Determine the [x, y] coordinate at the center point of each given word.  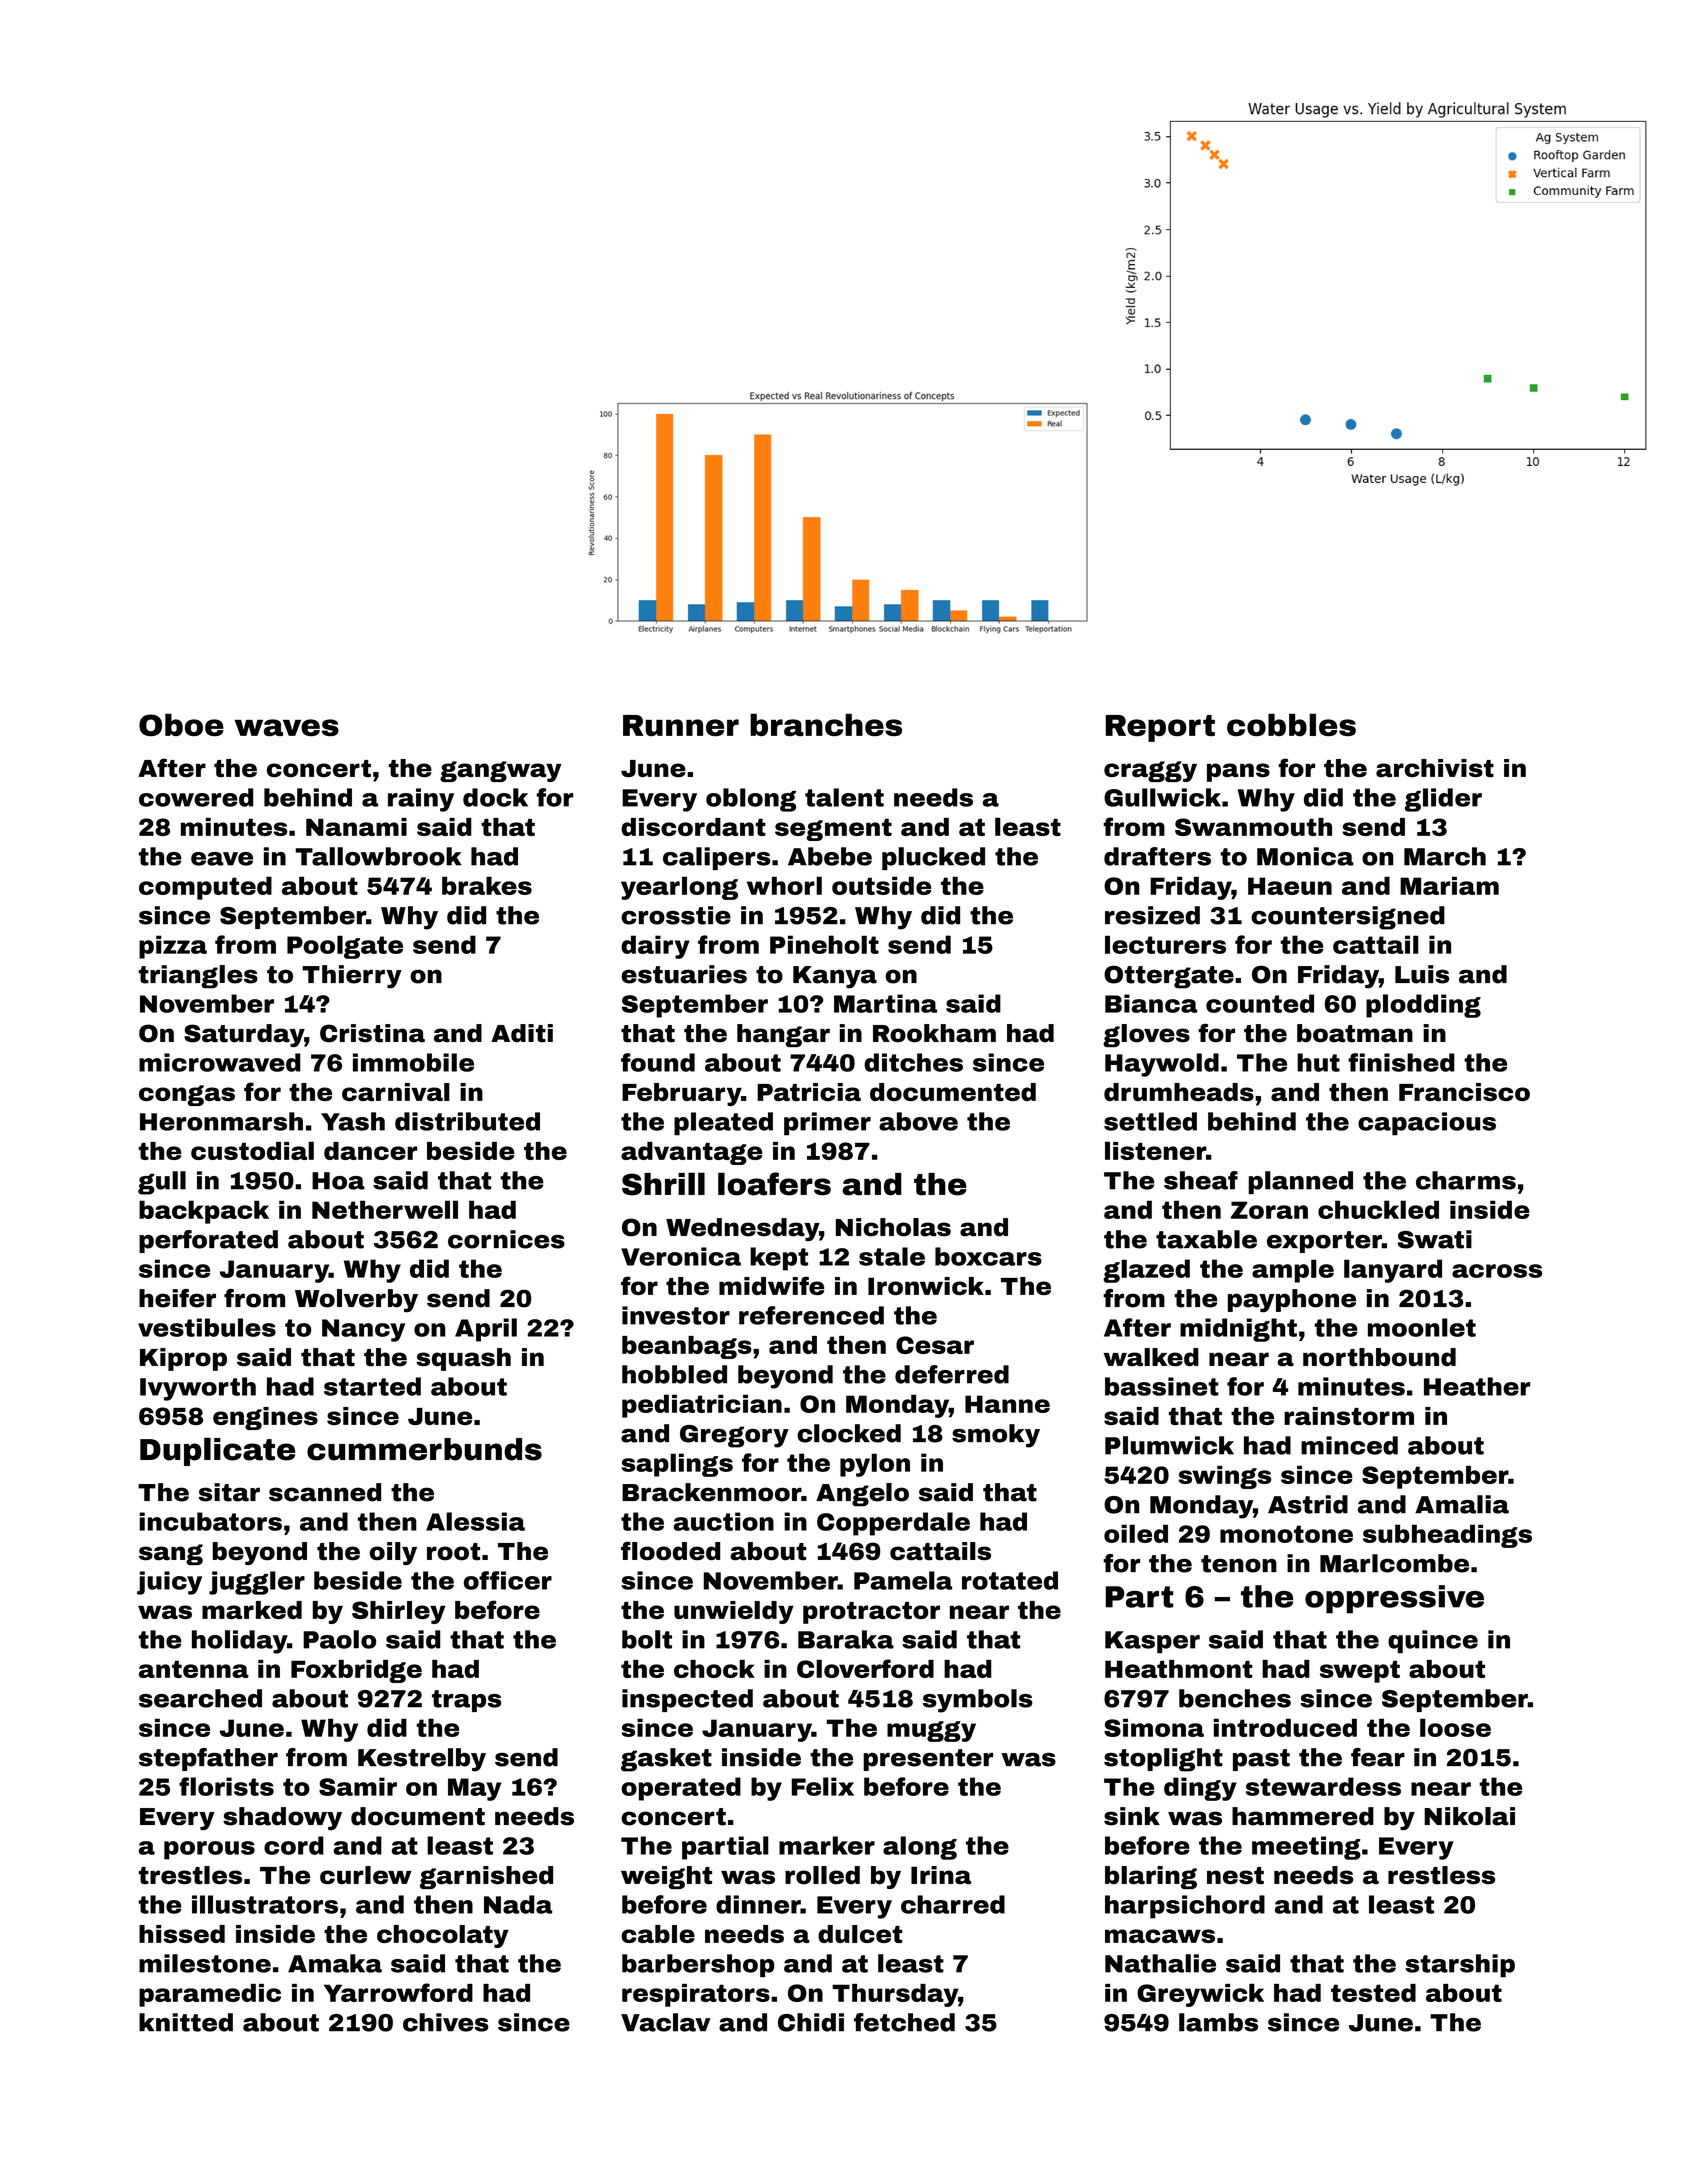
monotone [1286, 1534]
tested [1373, 1993]
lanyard [1393, 1271]
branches [826, 725]
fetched [904, 2022]
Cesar [935, 1345]
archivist [1435, 768]
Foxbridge [356, 1671]
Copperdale [893, 1524]
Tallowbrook [378, 856]
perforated [208, 1241]
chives [446, 2022]
